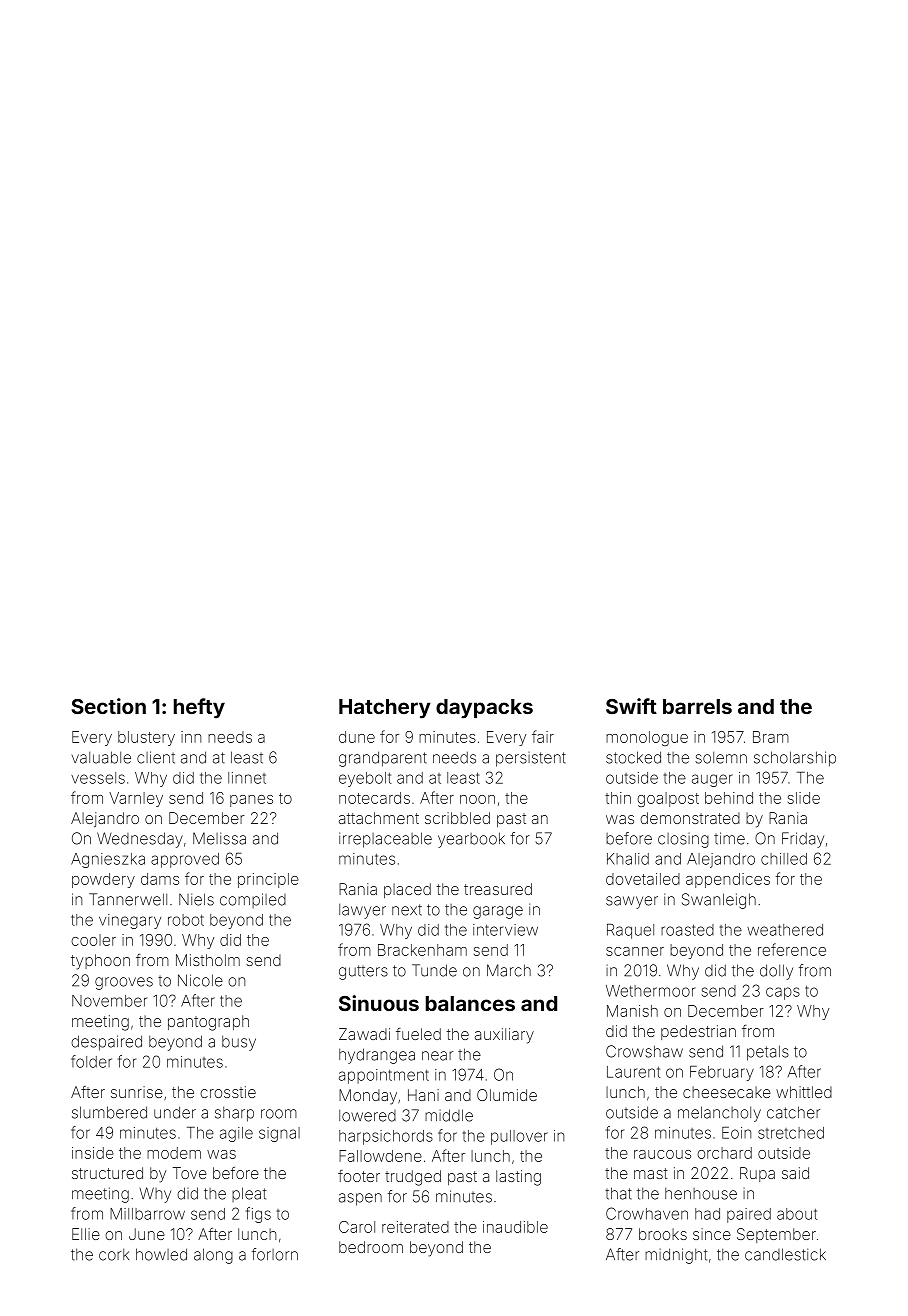  Describe the element at coordinates (795, 759) in the screenshot. I see `scholarship` at that location.
